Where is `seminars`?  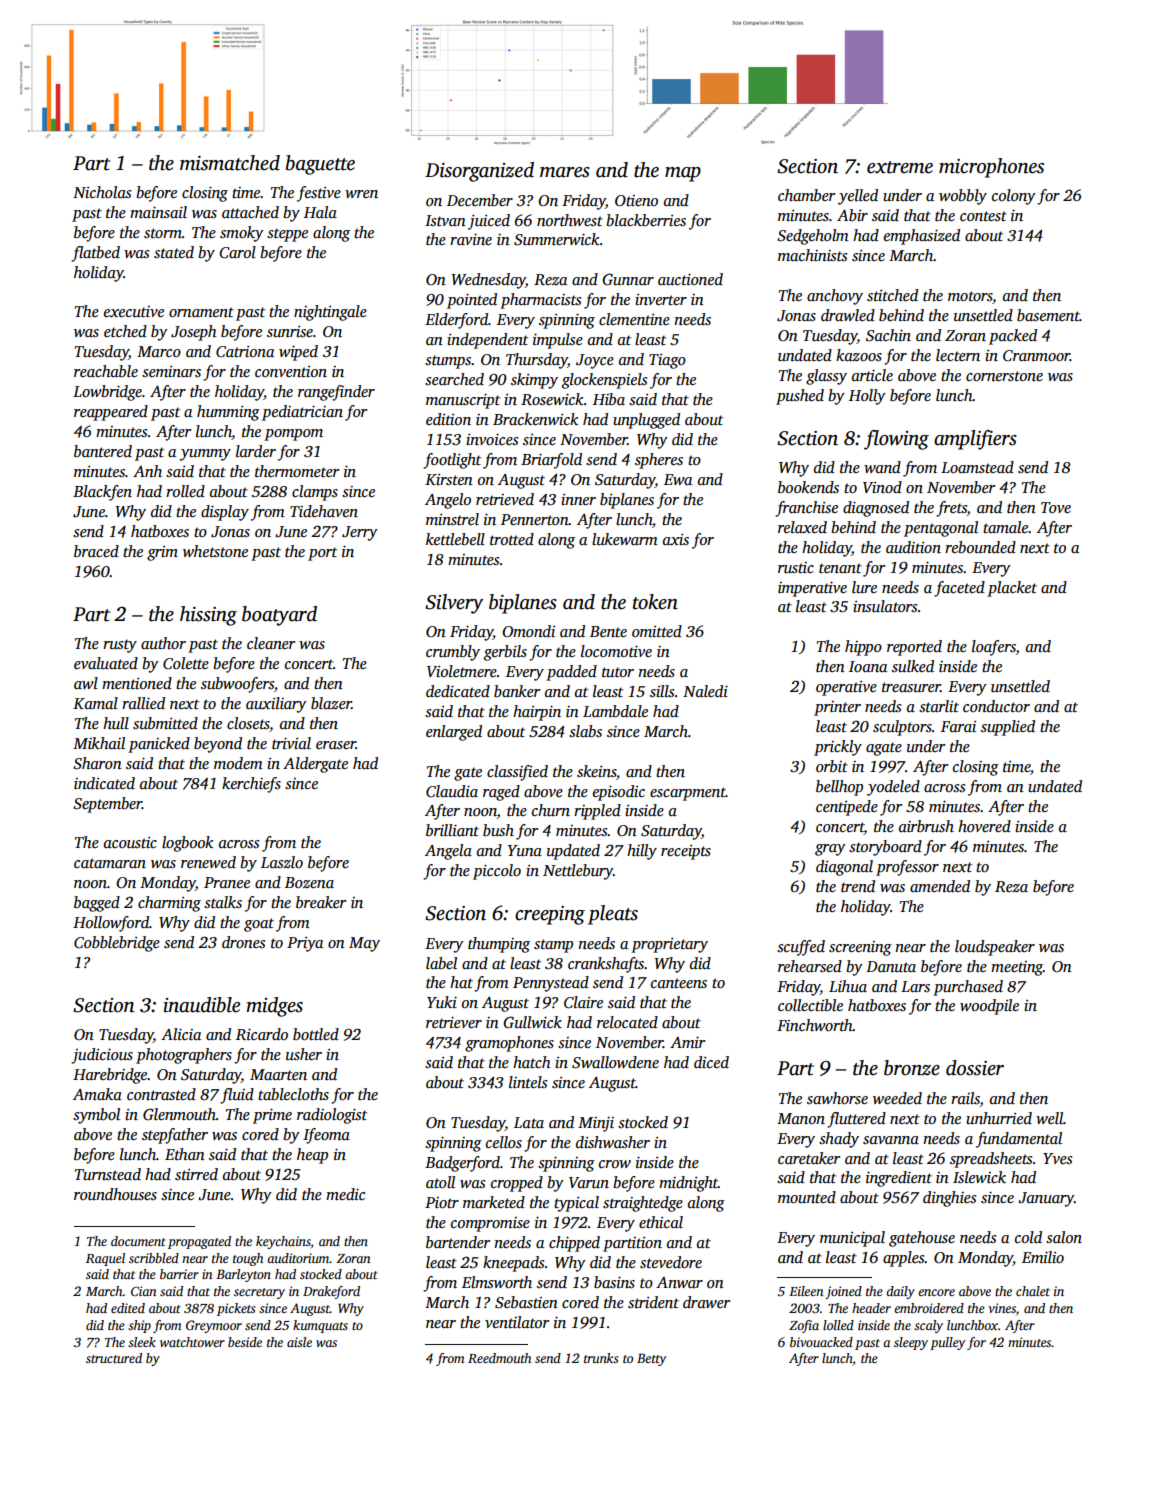
seminars is located at coordinates (171, 372).
